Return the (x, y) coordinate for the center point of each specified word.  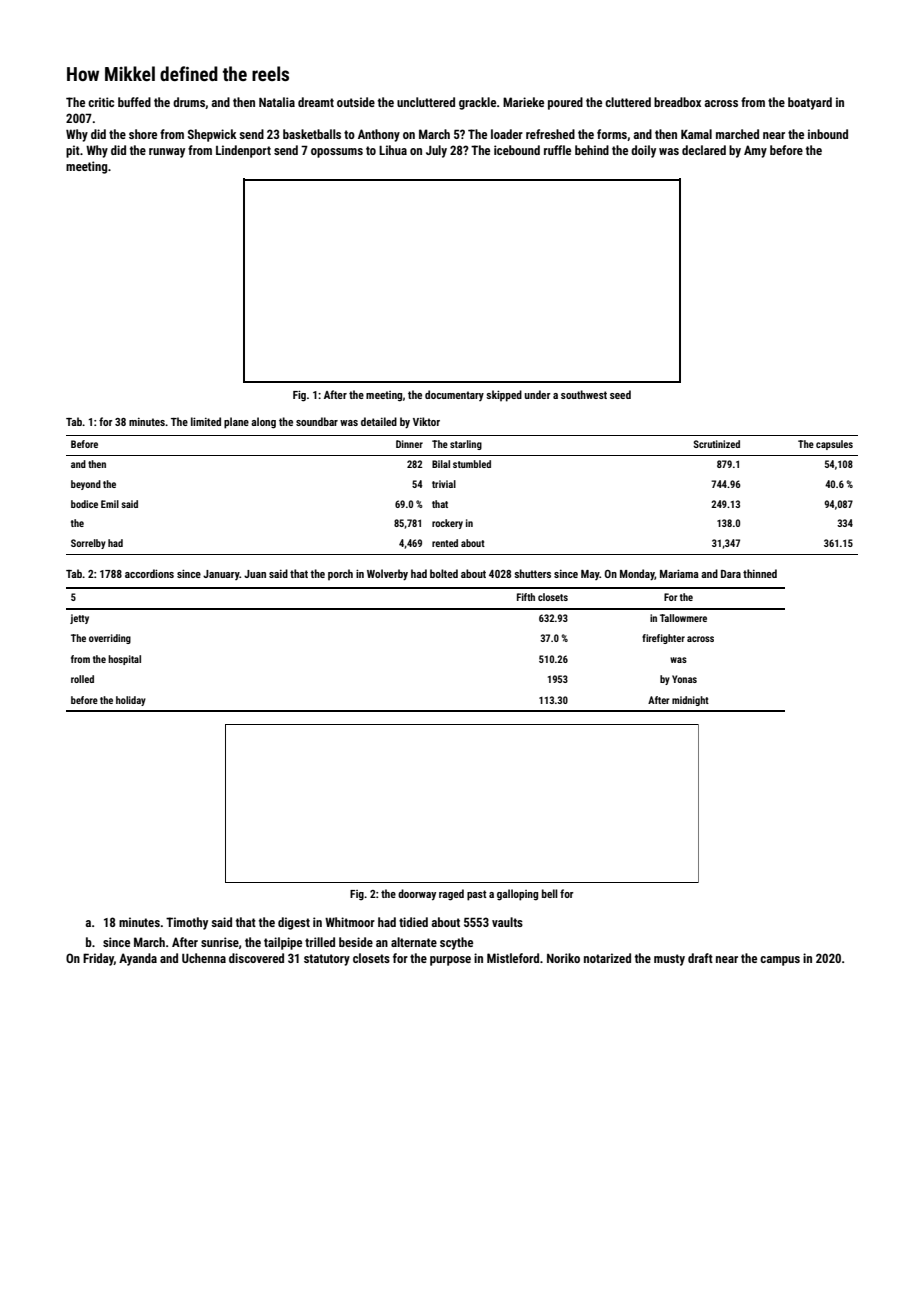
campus (780, 961)
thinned (760, 573)
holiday (131, 701)
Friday (98, 959)
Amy (755, 151)
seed (620, 394)
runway (167, 153)
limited (206, 421)
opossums (337, 153)
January (221, 575)
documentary (454, 395)
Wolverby (387, 575)
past (477, 895)
